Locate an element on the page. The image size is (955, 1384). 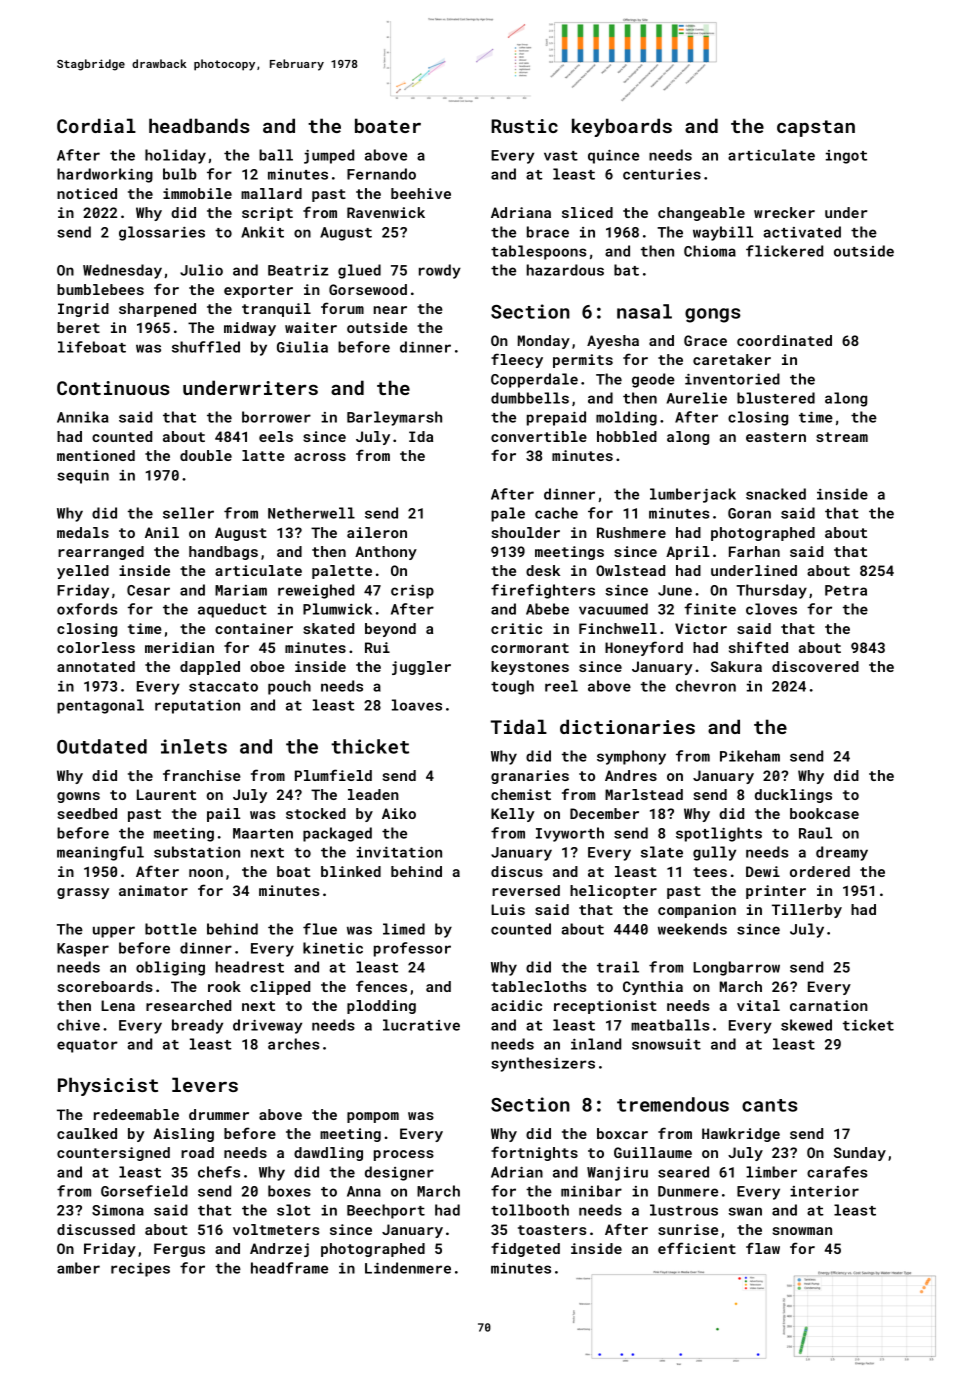
Lindenmere is located at coordinates (408, 1268).
